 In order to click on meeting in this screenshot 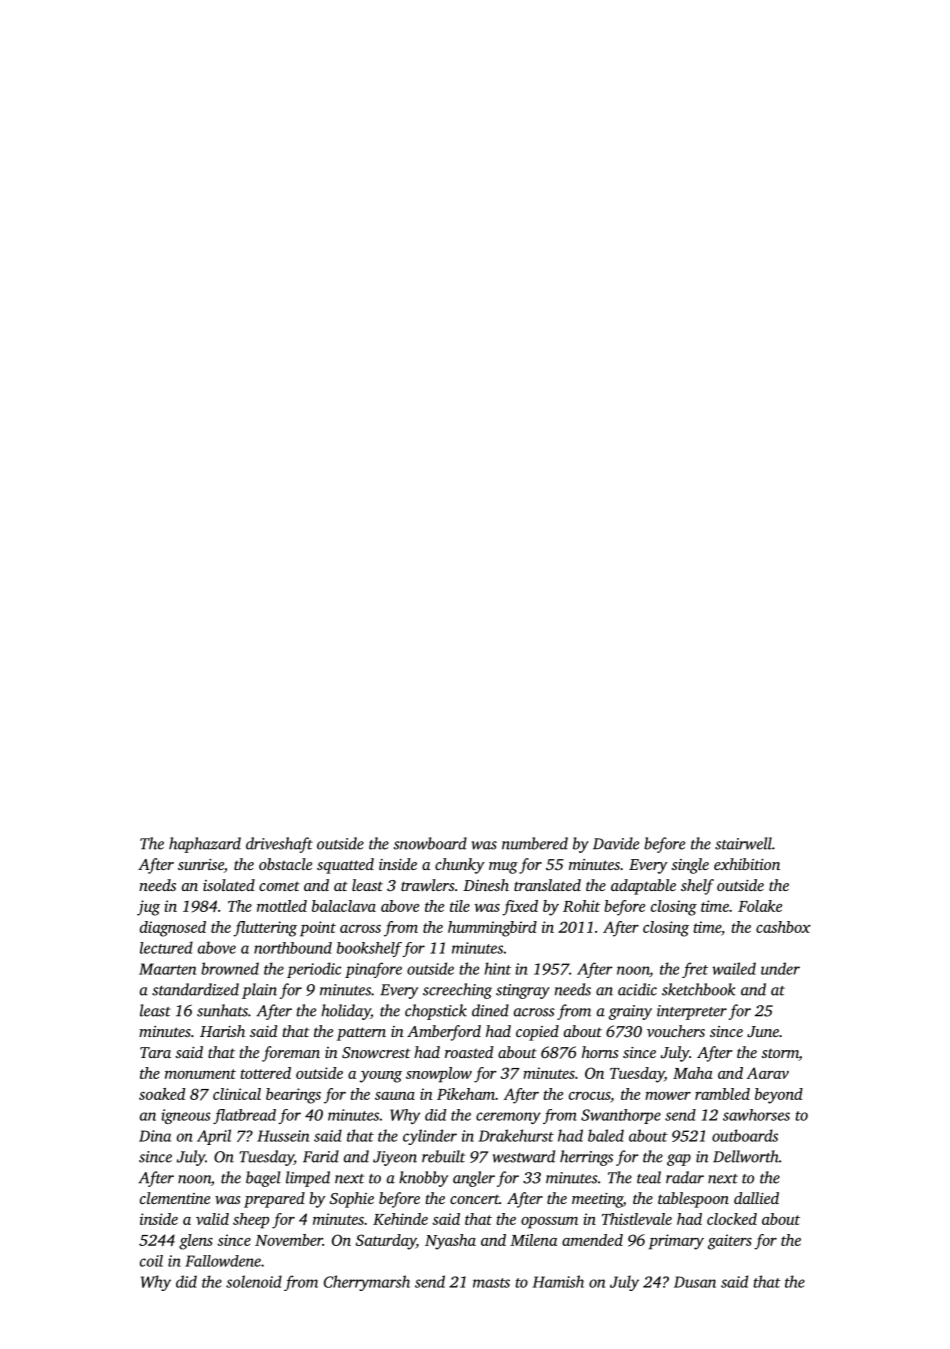, I will do `click(597, 1200)`.
